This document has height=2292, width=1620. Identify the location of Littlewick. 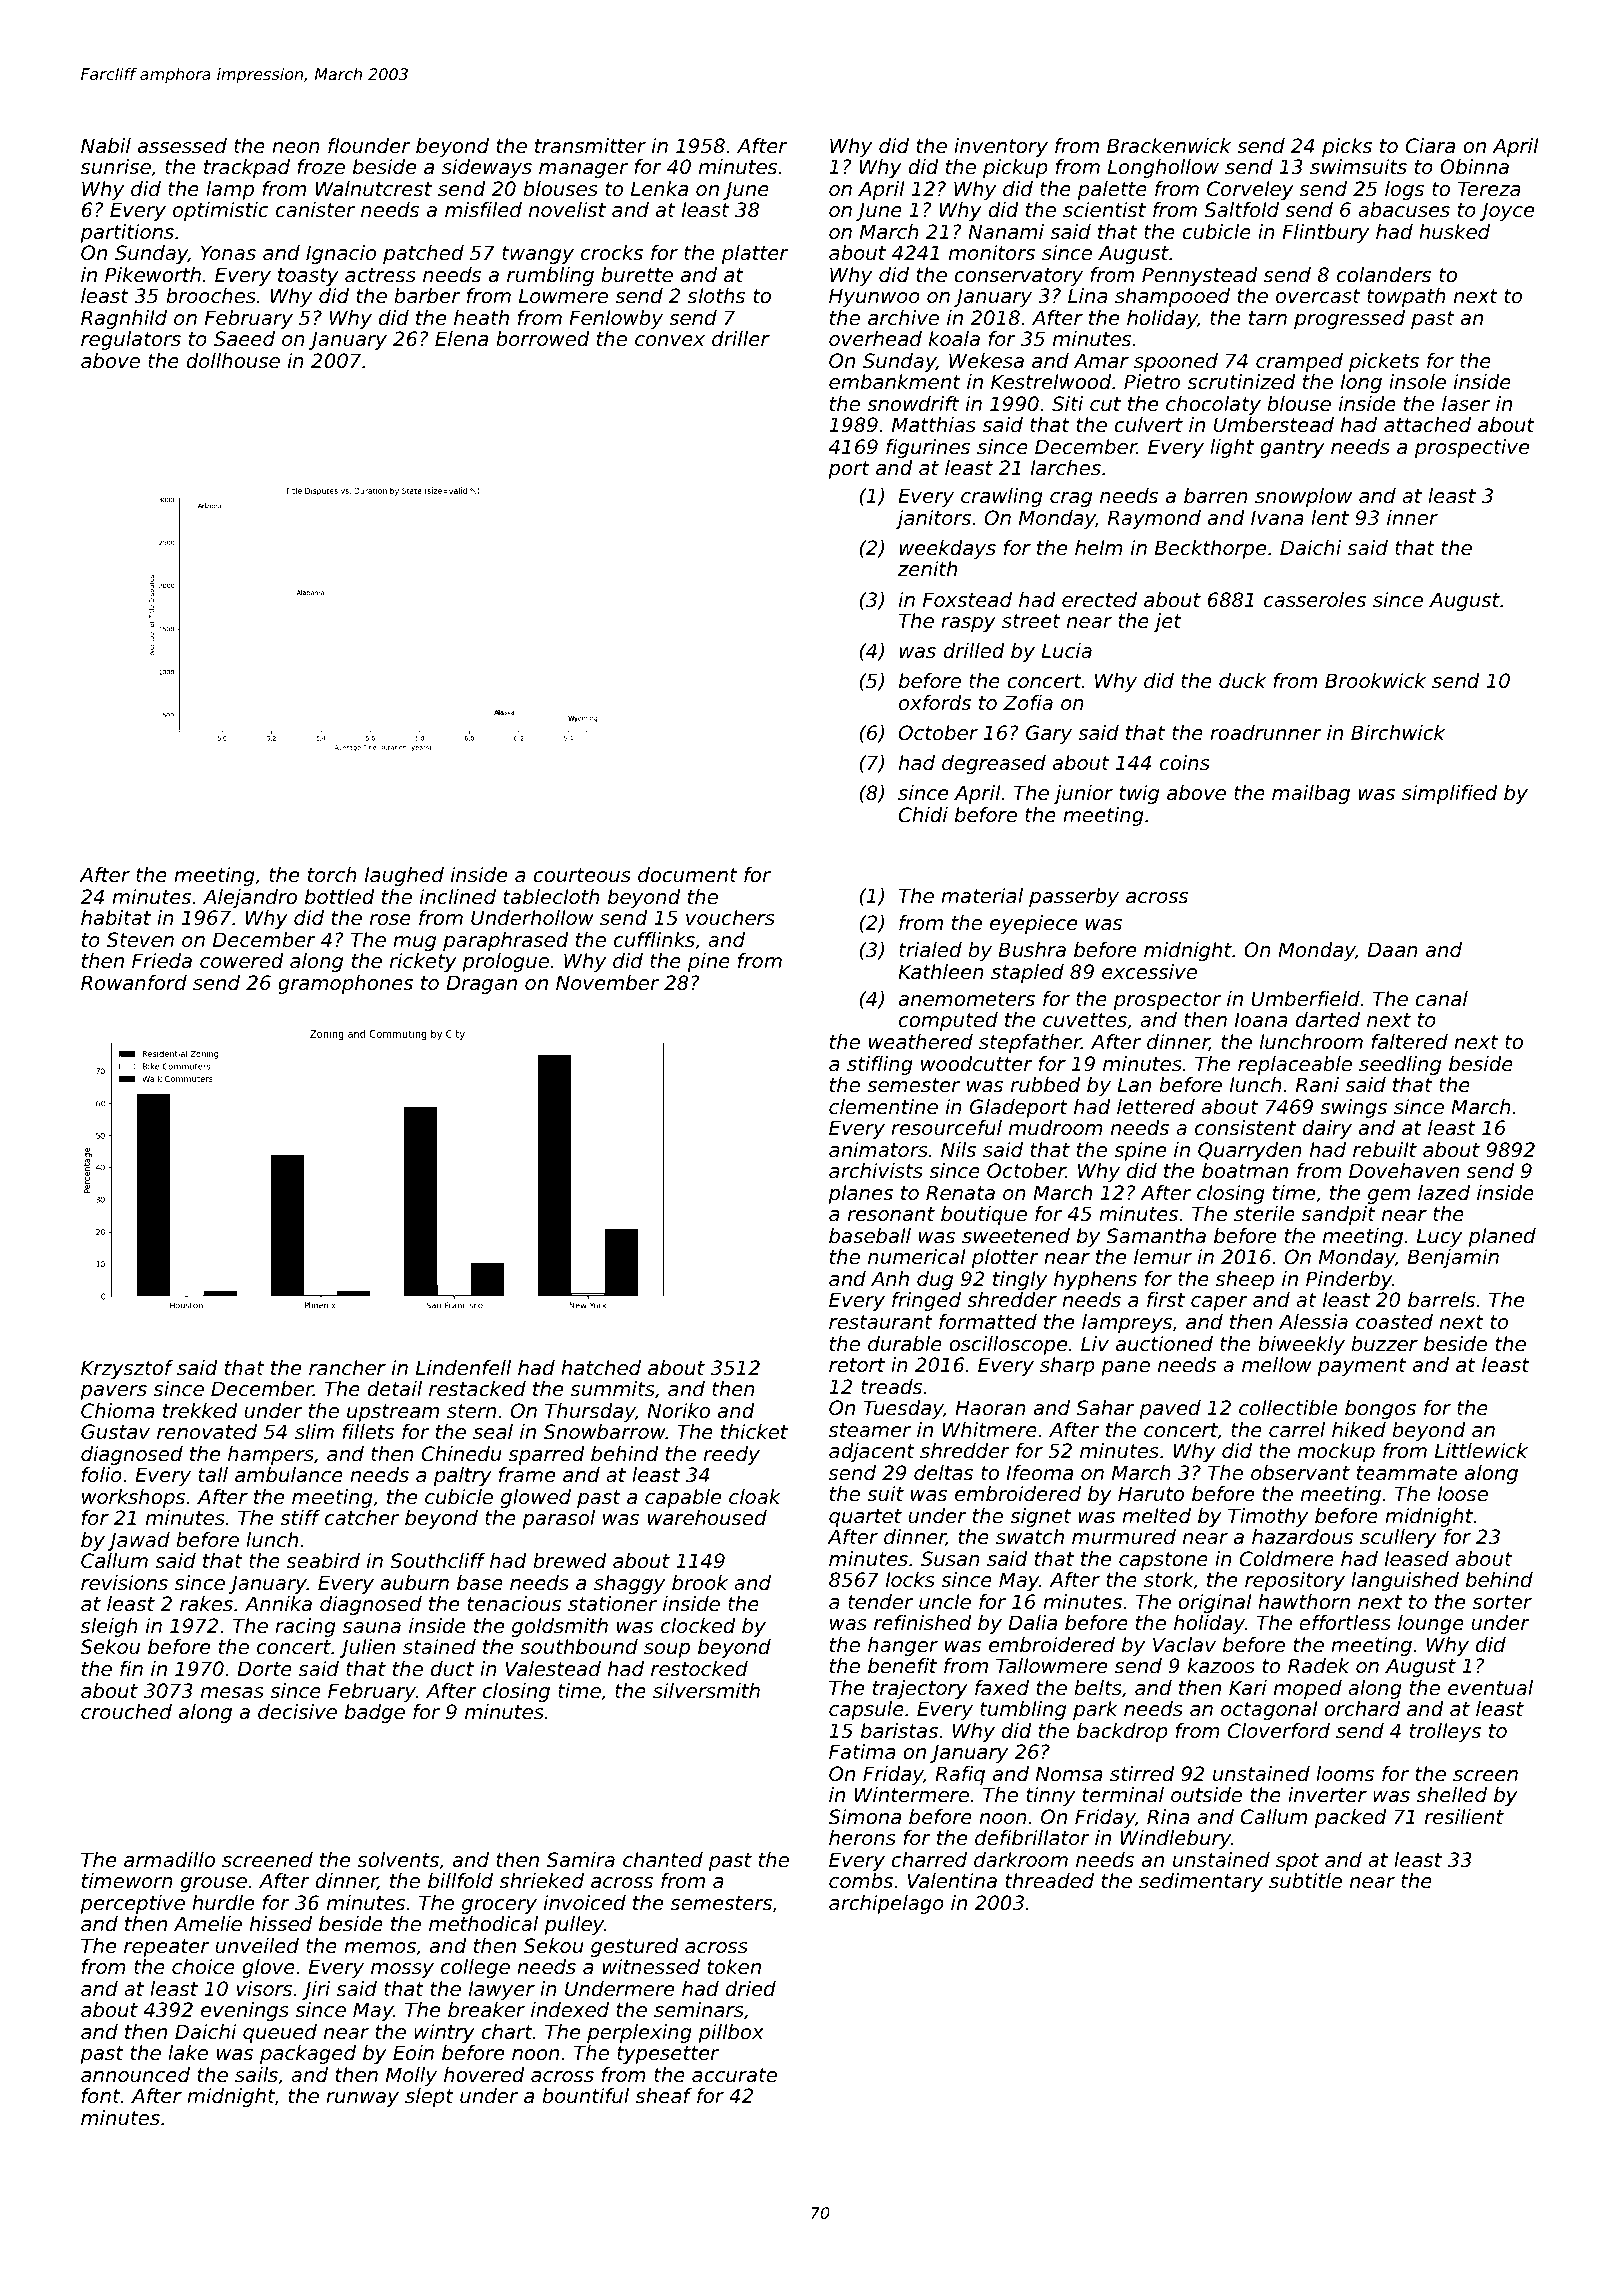
(1481, 1451).
